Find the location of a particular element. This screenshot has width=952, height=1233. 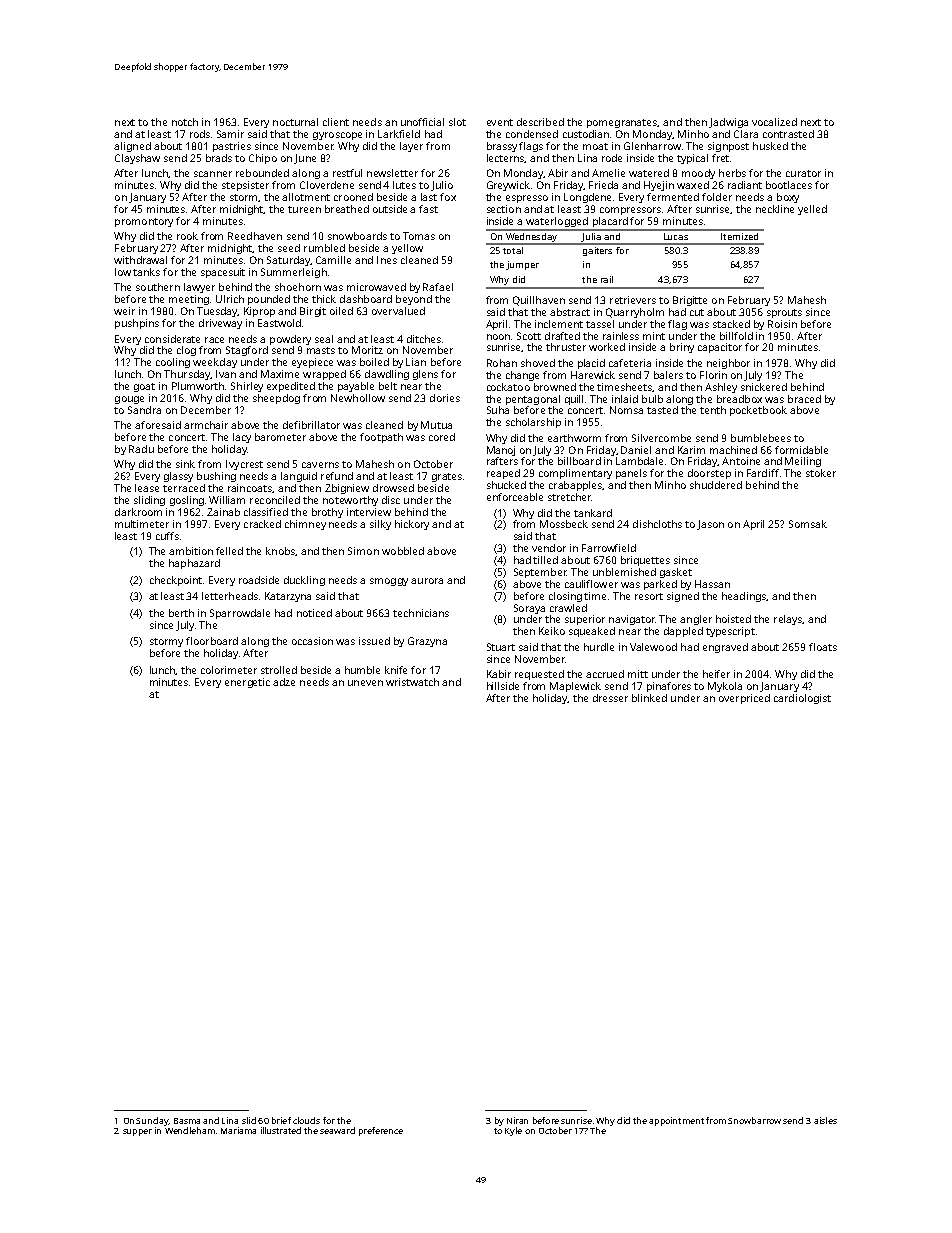

shoehorn is located at coordinates (298, 287).
